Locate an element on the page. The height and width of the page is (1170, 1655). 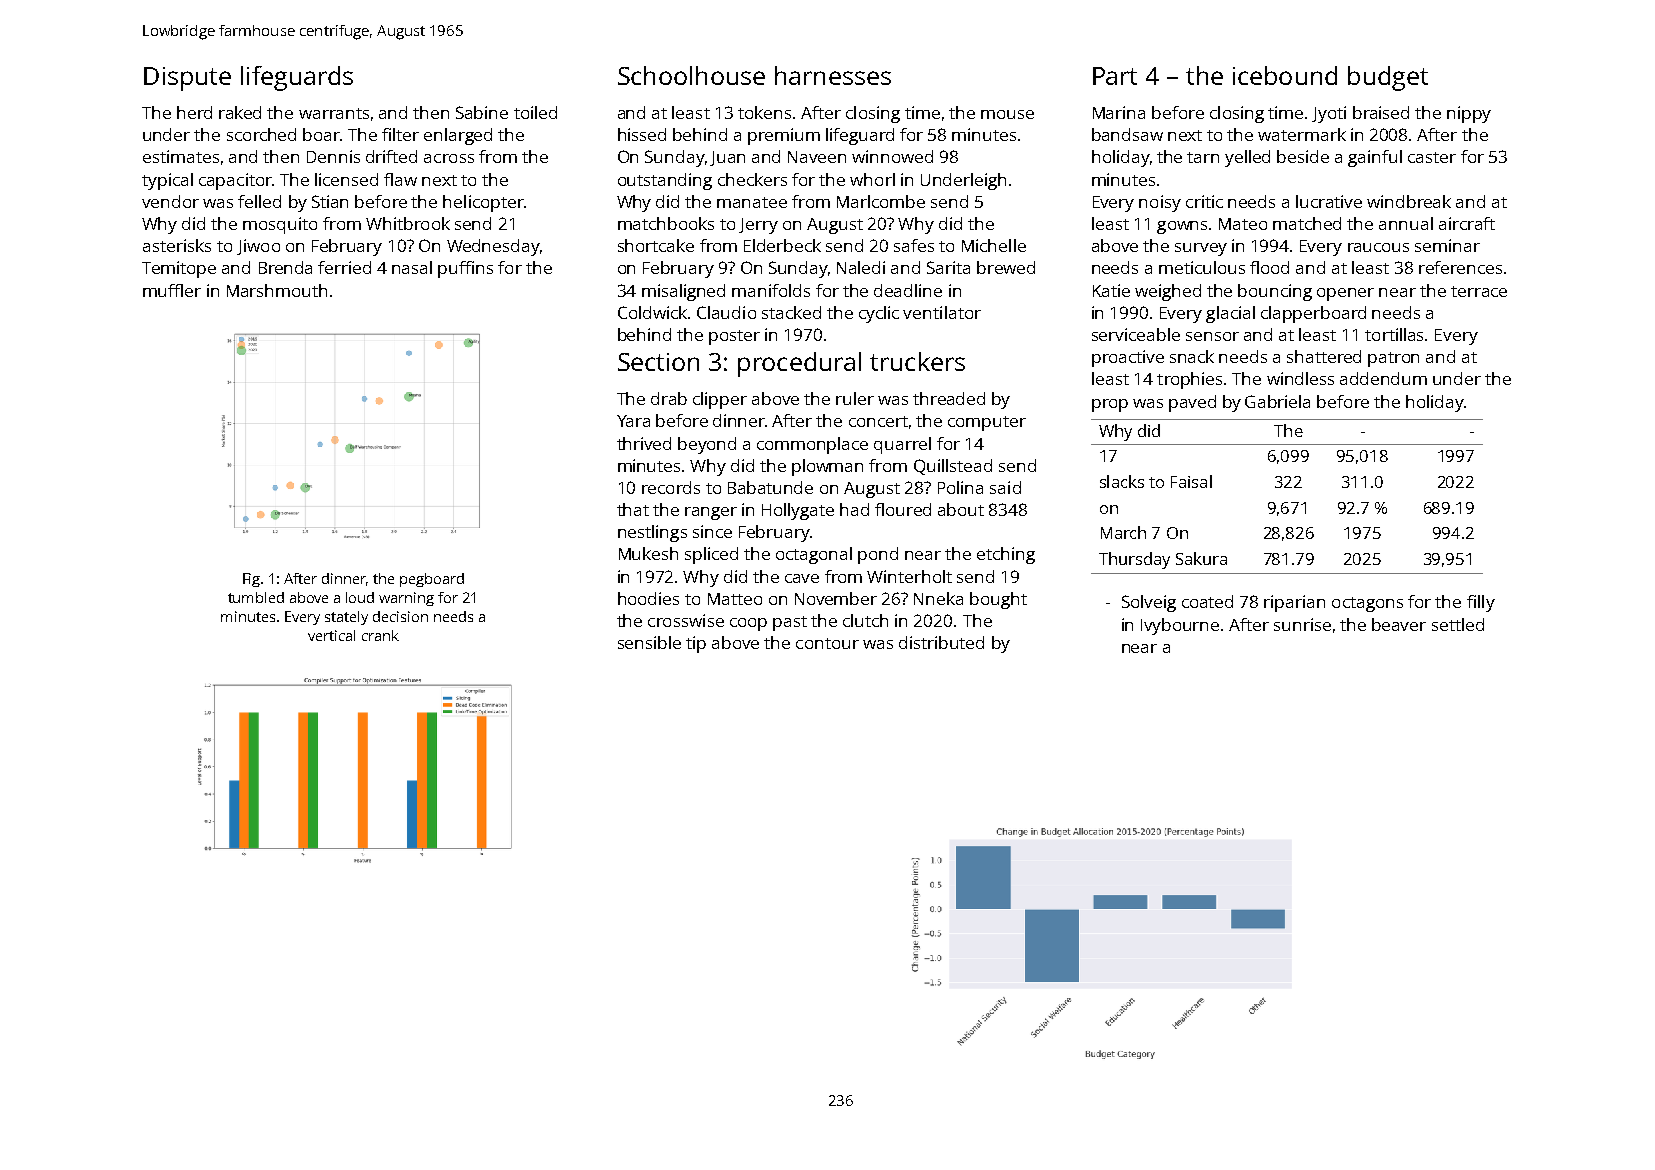
sensible is located at coordinates (649, 642).
